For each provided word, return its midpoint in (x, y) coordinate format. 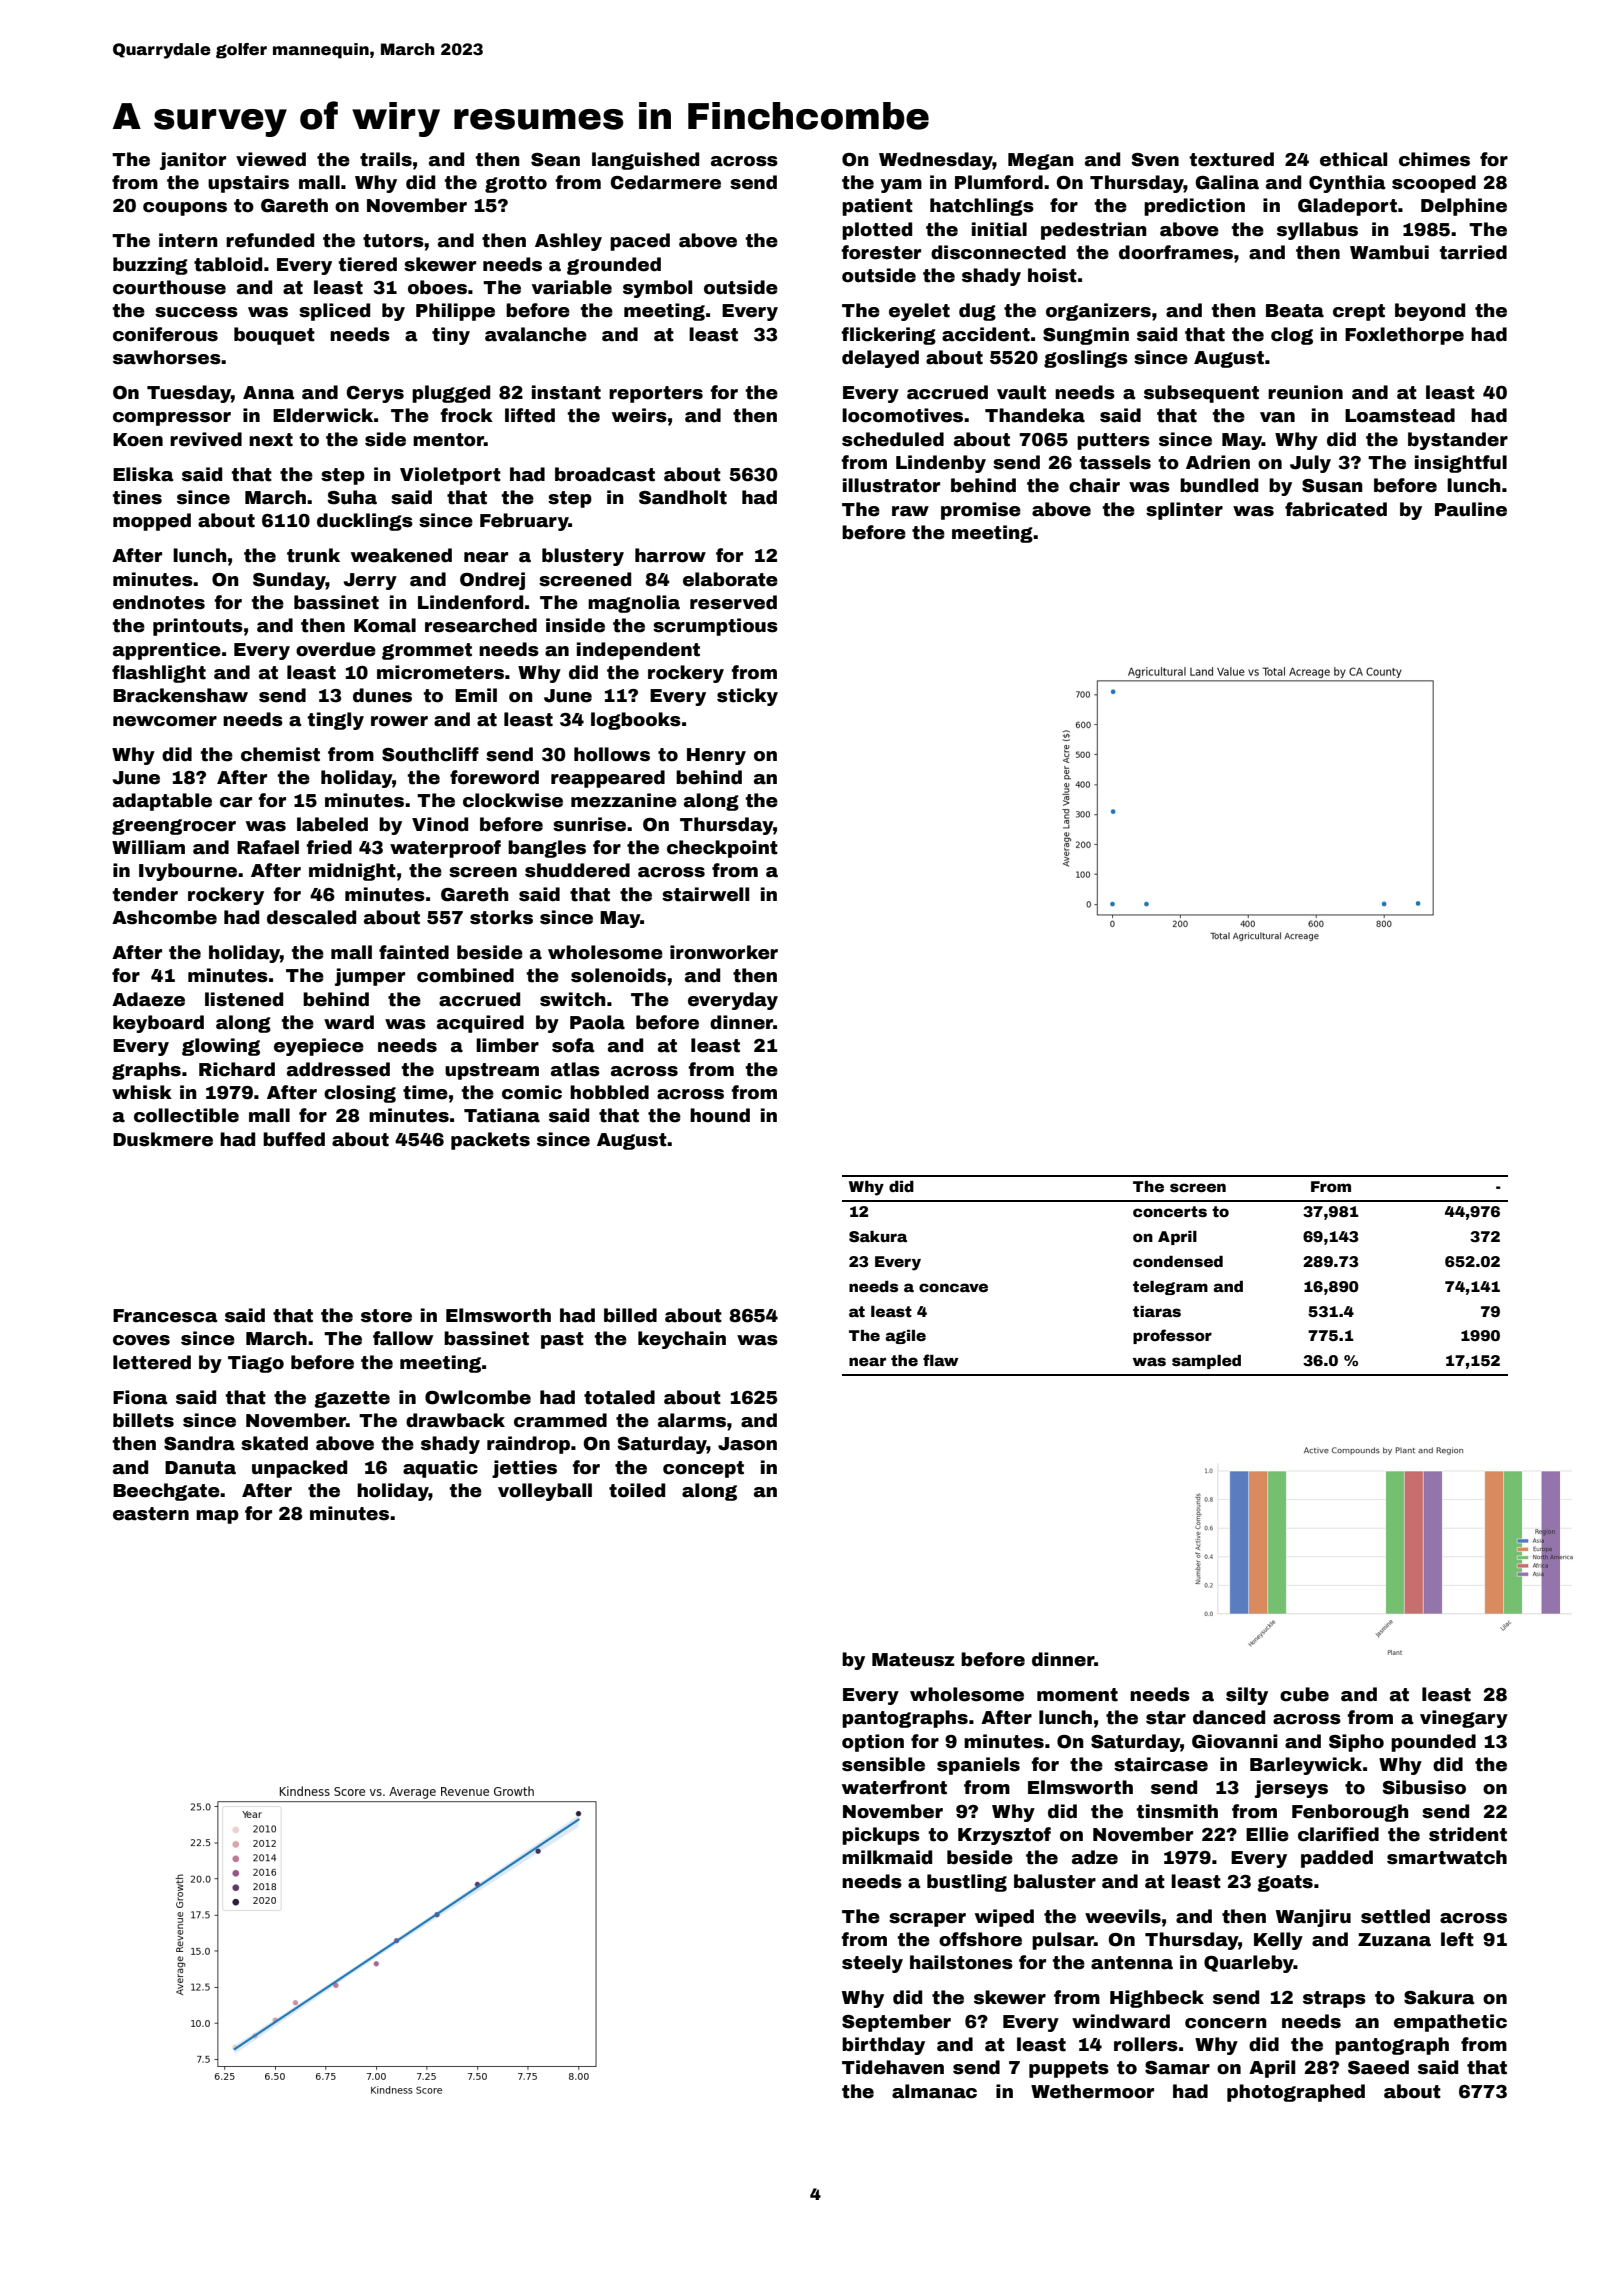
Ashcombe (164, 917)
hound (720, 1115)
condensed (1178, 1261)
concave (953, 1287)
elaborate (730, 579)
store (386, 1316)
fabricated (1336, 509)
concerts (1170, 1211)
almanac (934, 2091)
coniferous (165, 334)
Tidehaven (893, 2067)
